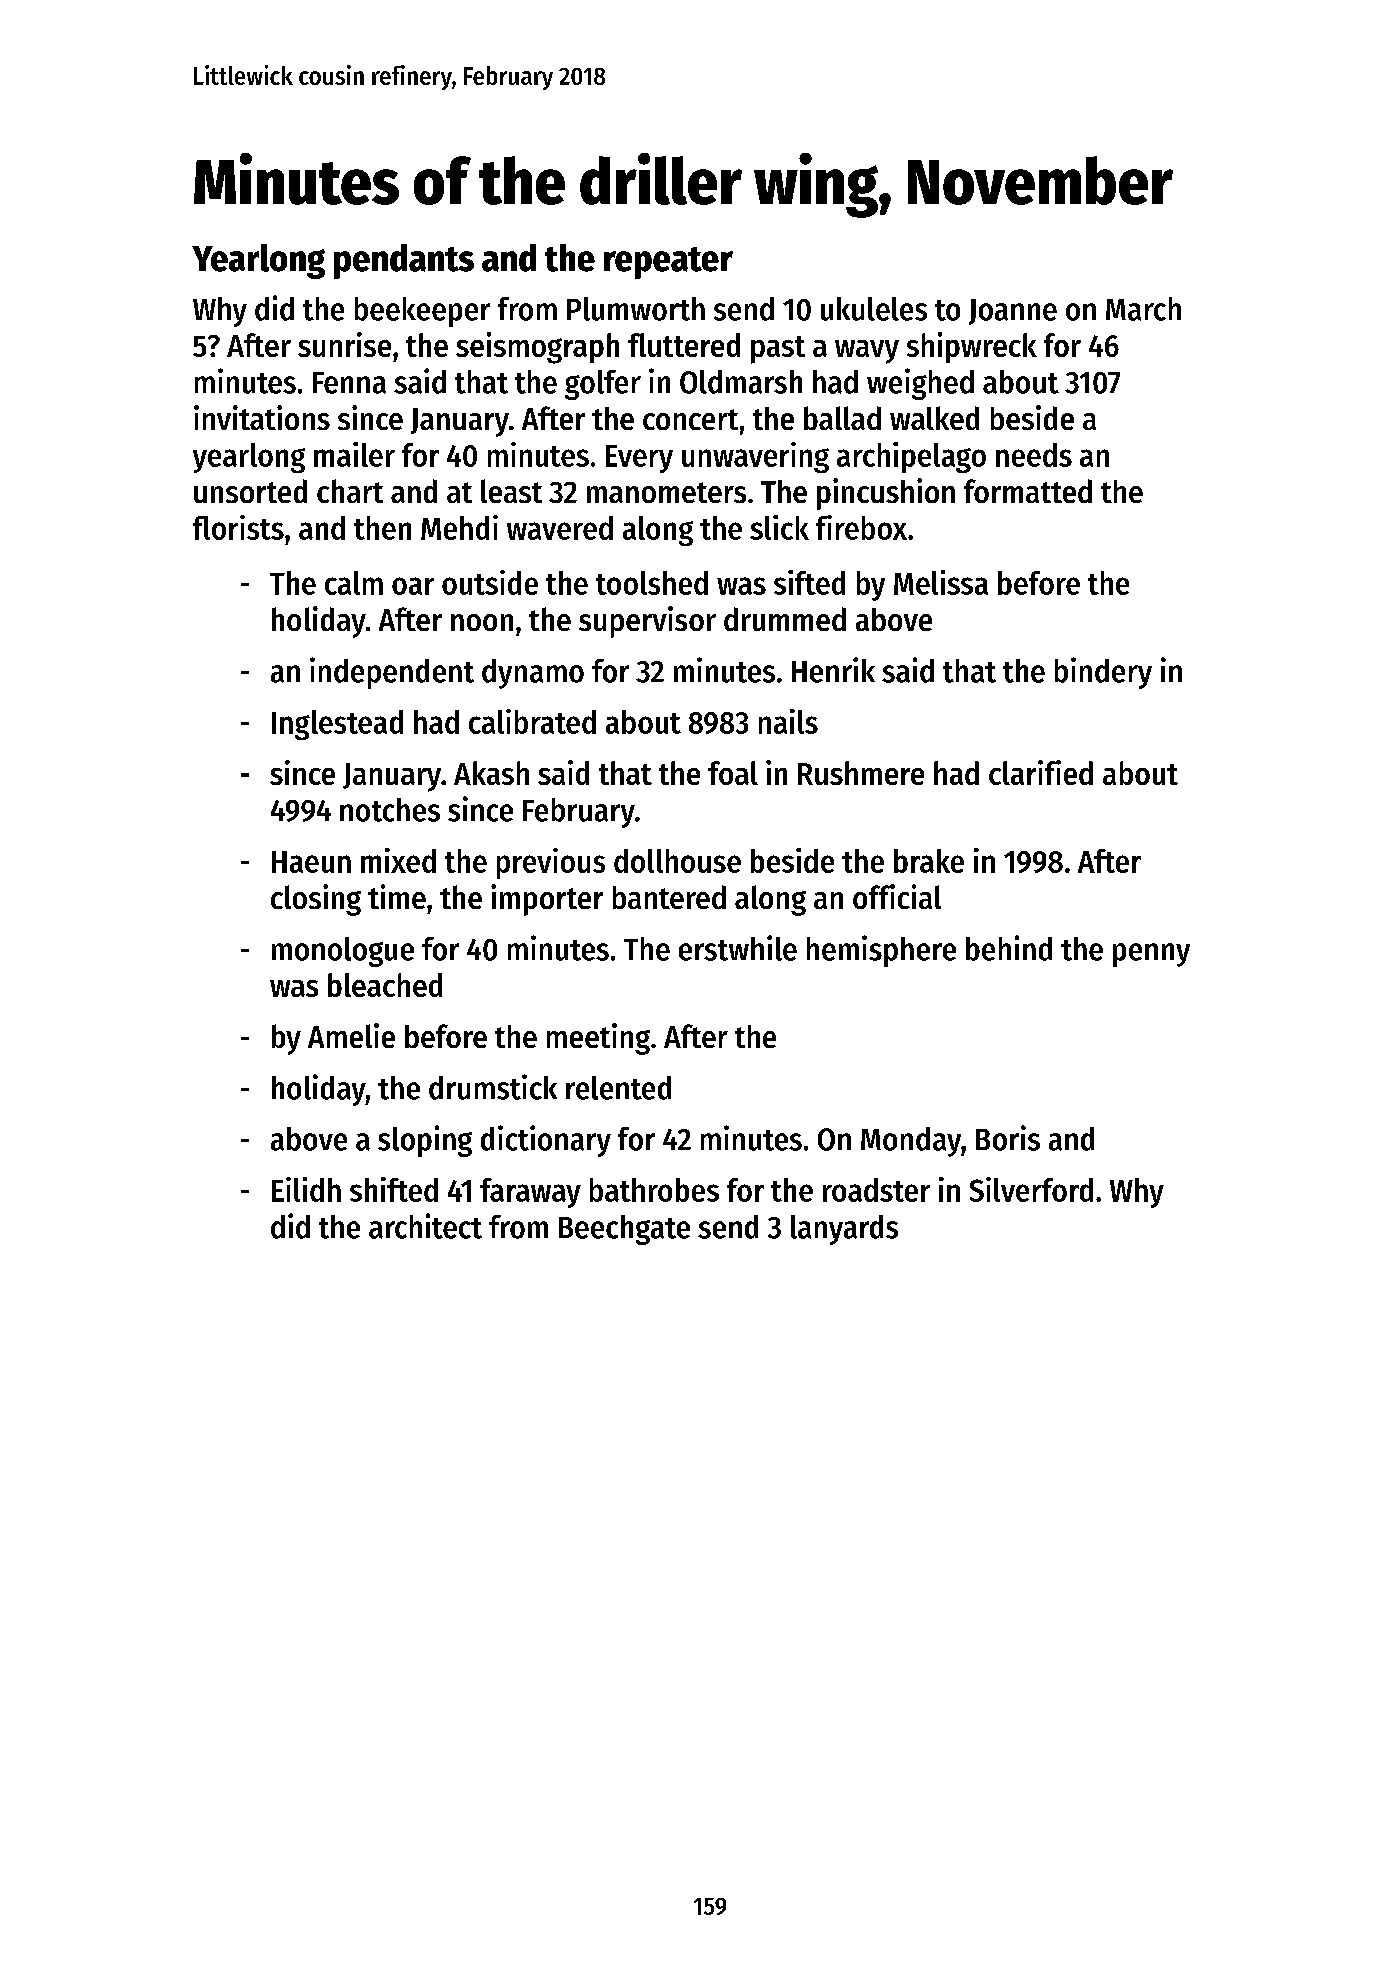 Image resolution: width=1386 pixels, height=1969 pixels. What do you see at coordinates (844, 1230) in the screenshot?
I see `lanyards` at bounding box center [844, 1230].
